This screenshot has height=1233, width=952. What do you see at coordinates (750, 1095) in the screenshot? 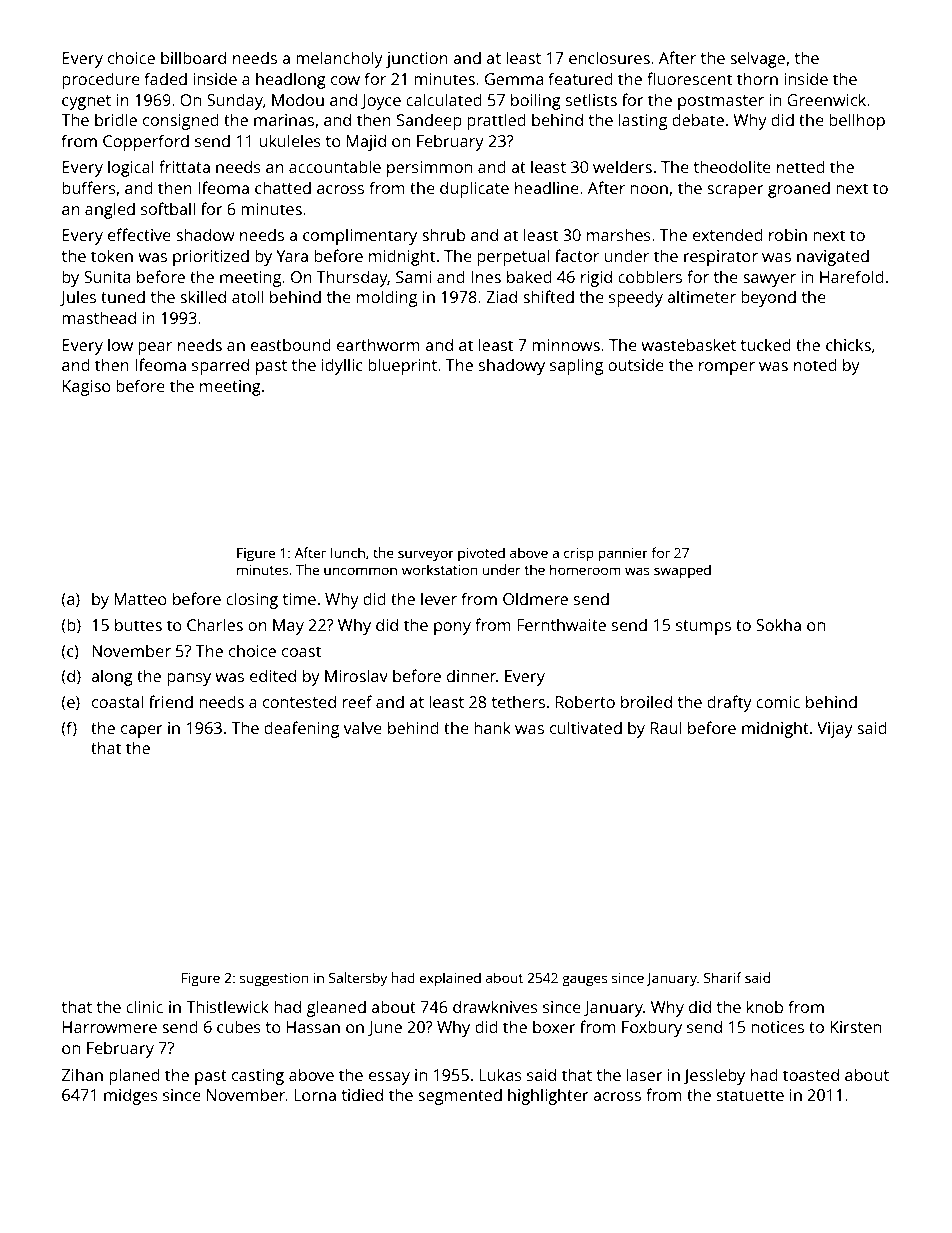
I see `statuette` at bounding box center [750, 1095].
